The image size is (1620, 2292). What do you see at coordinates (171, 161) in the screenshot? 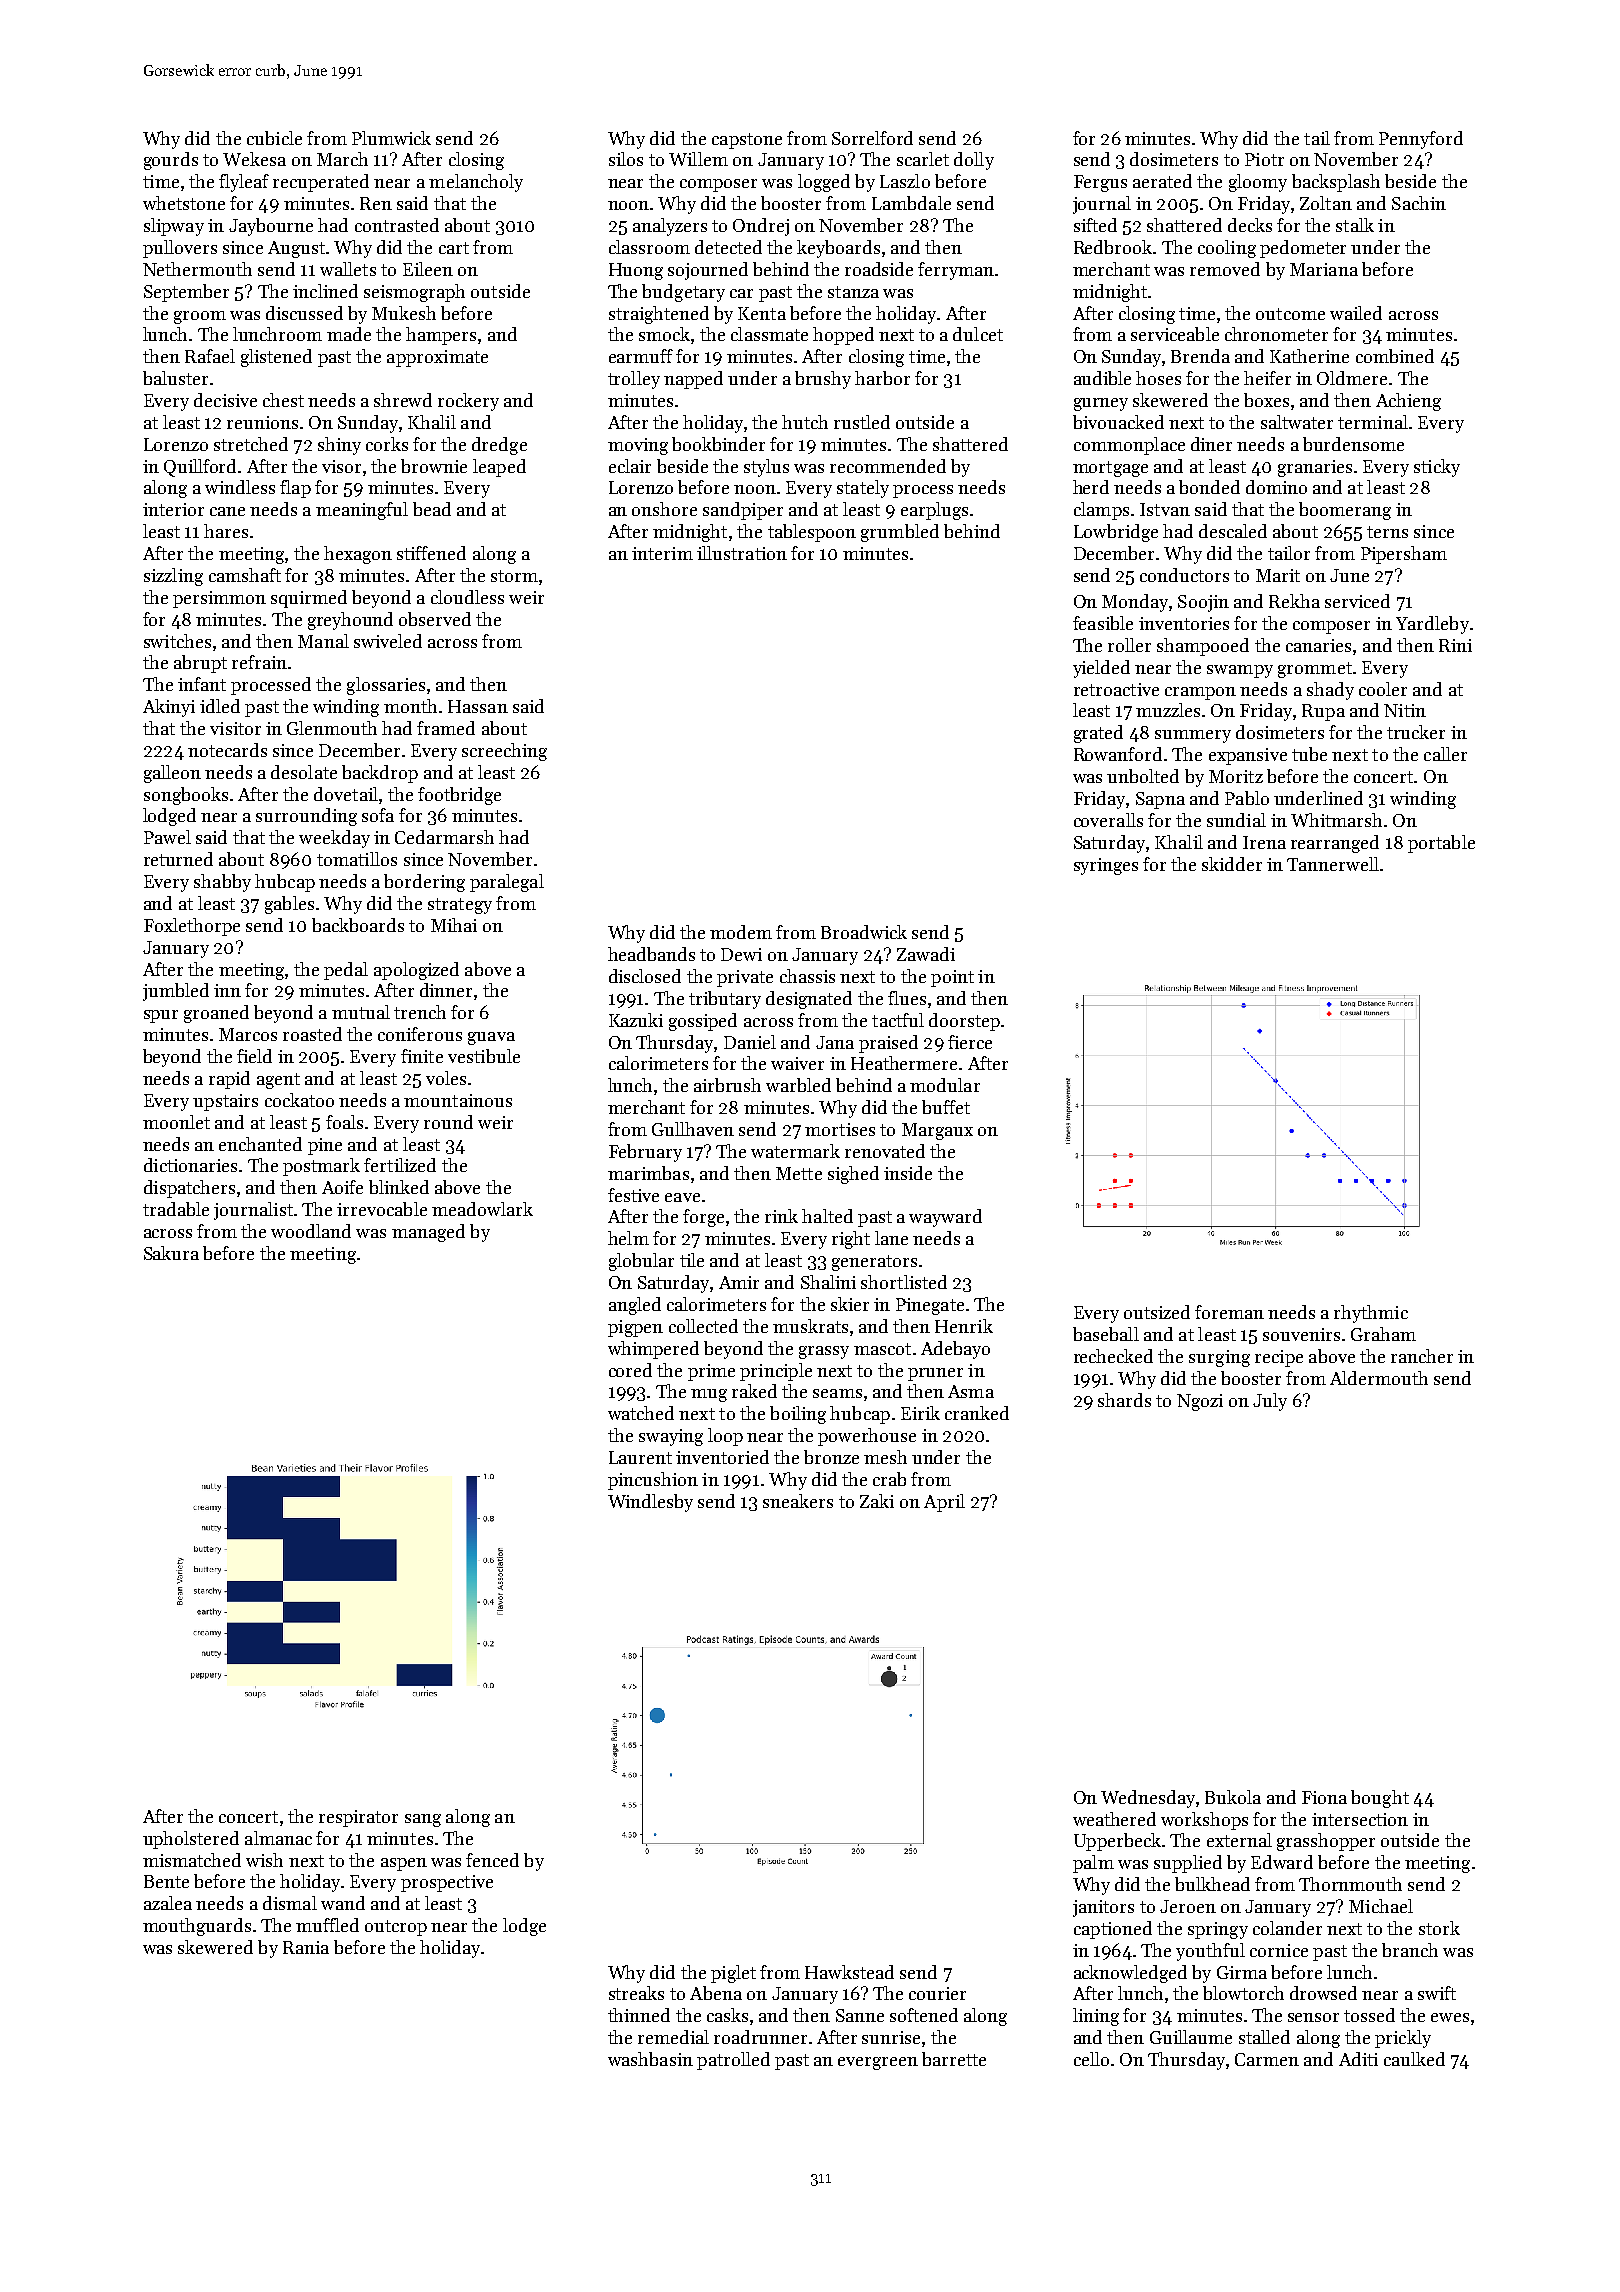
I see `gourds` at bounding box center [171, 161].
